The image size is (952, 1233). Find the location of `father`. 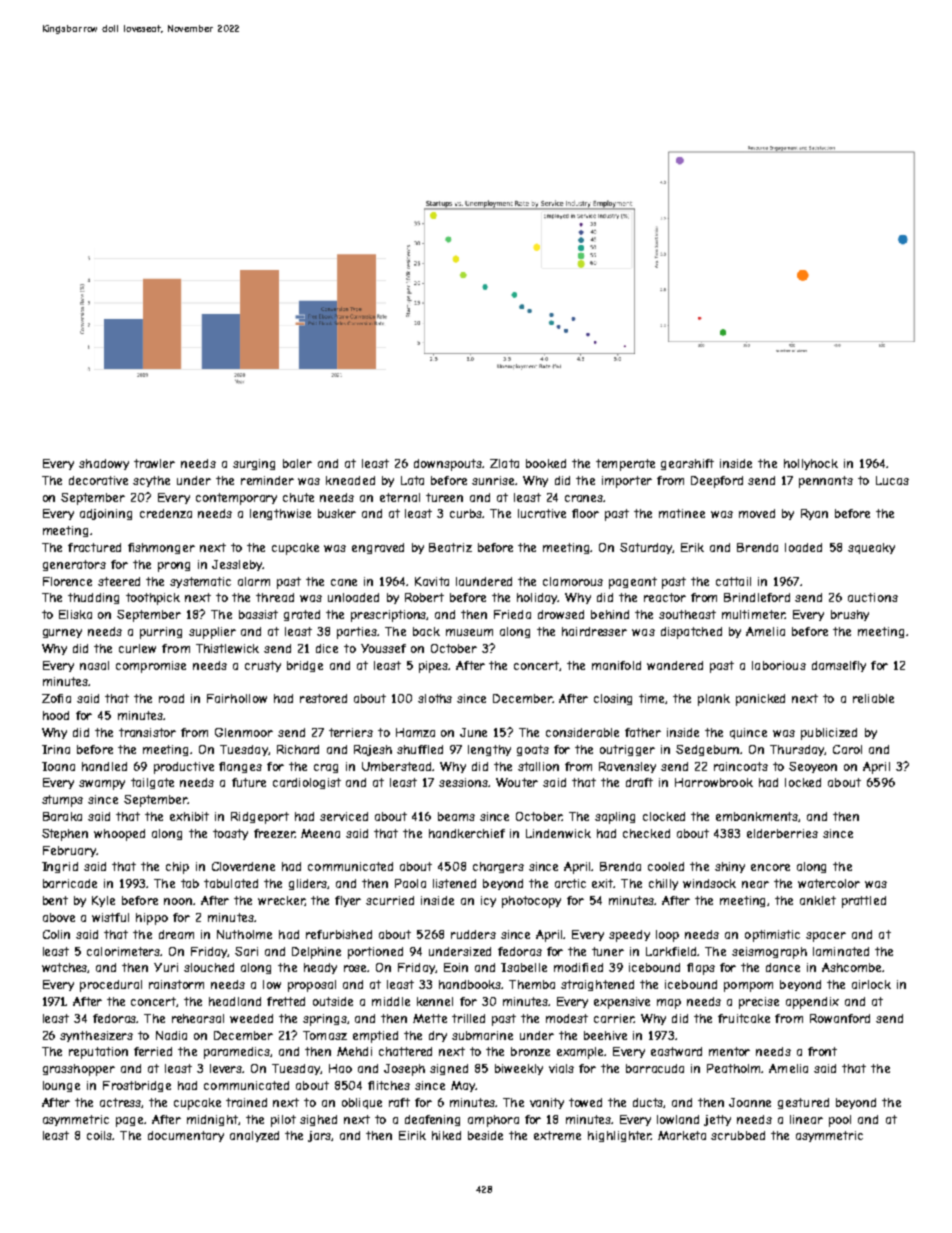

father is located at coordinates (643, 732).
